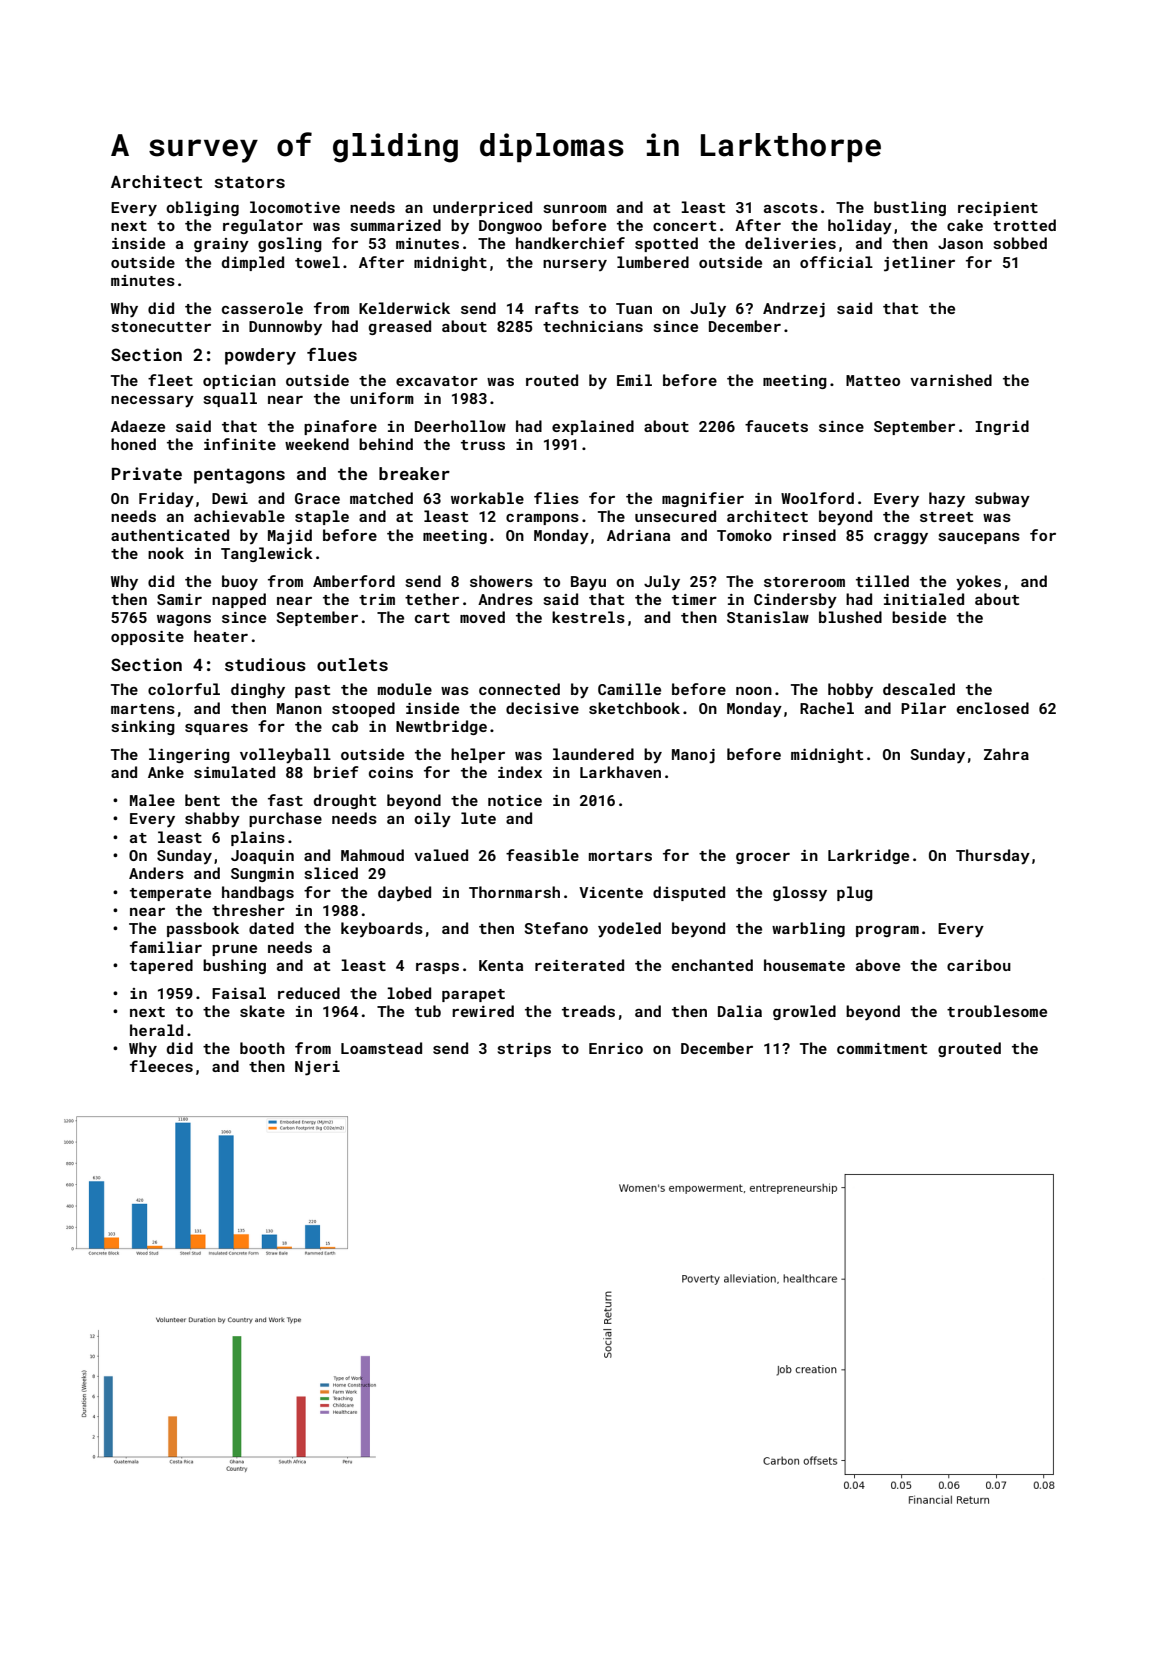 This page has width=1176, height=1664. What do you see at coordinates (951, 380) in the page?
I see `varnished` at bounding box center [951, 380].
